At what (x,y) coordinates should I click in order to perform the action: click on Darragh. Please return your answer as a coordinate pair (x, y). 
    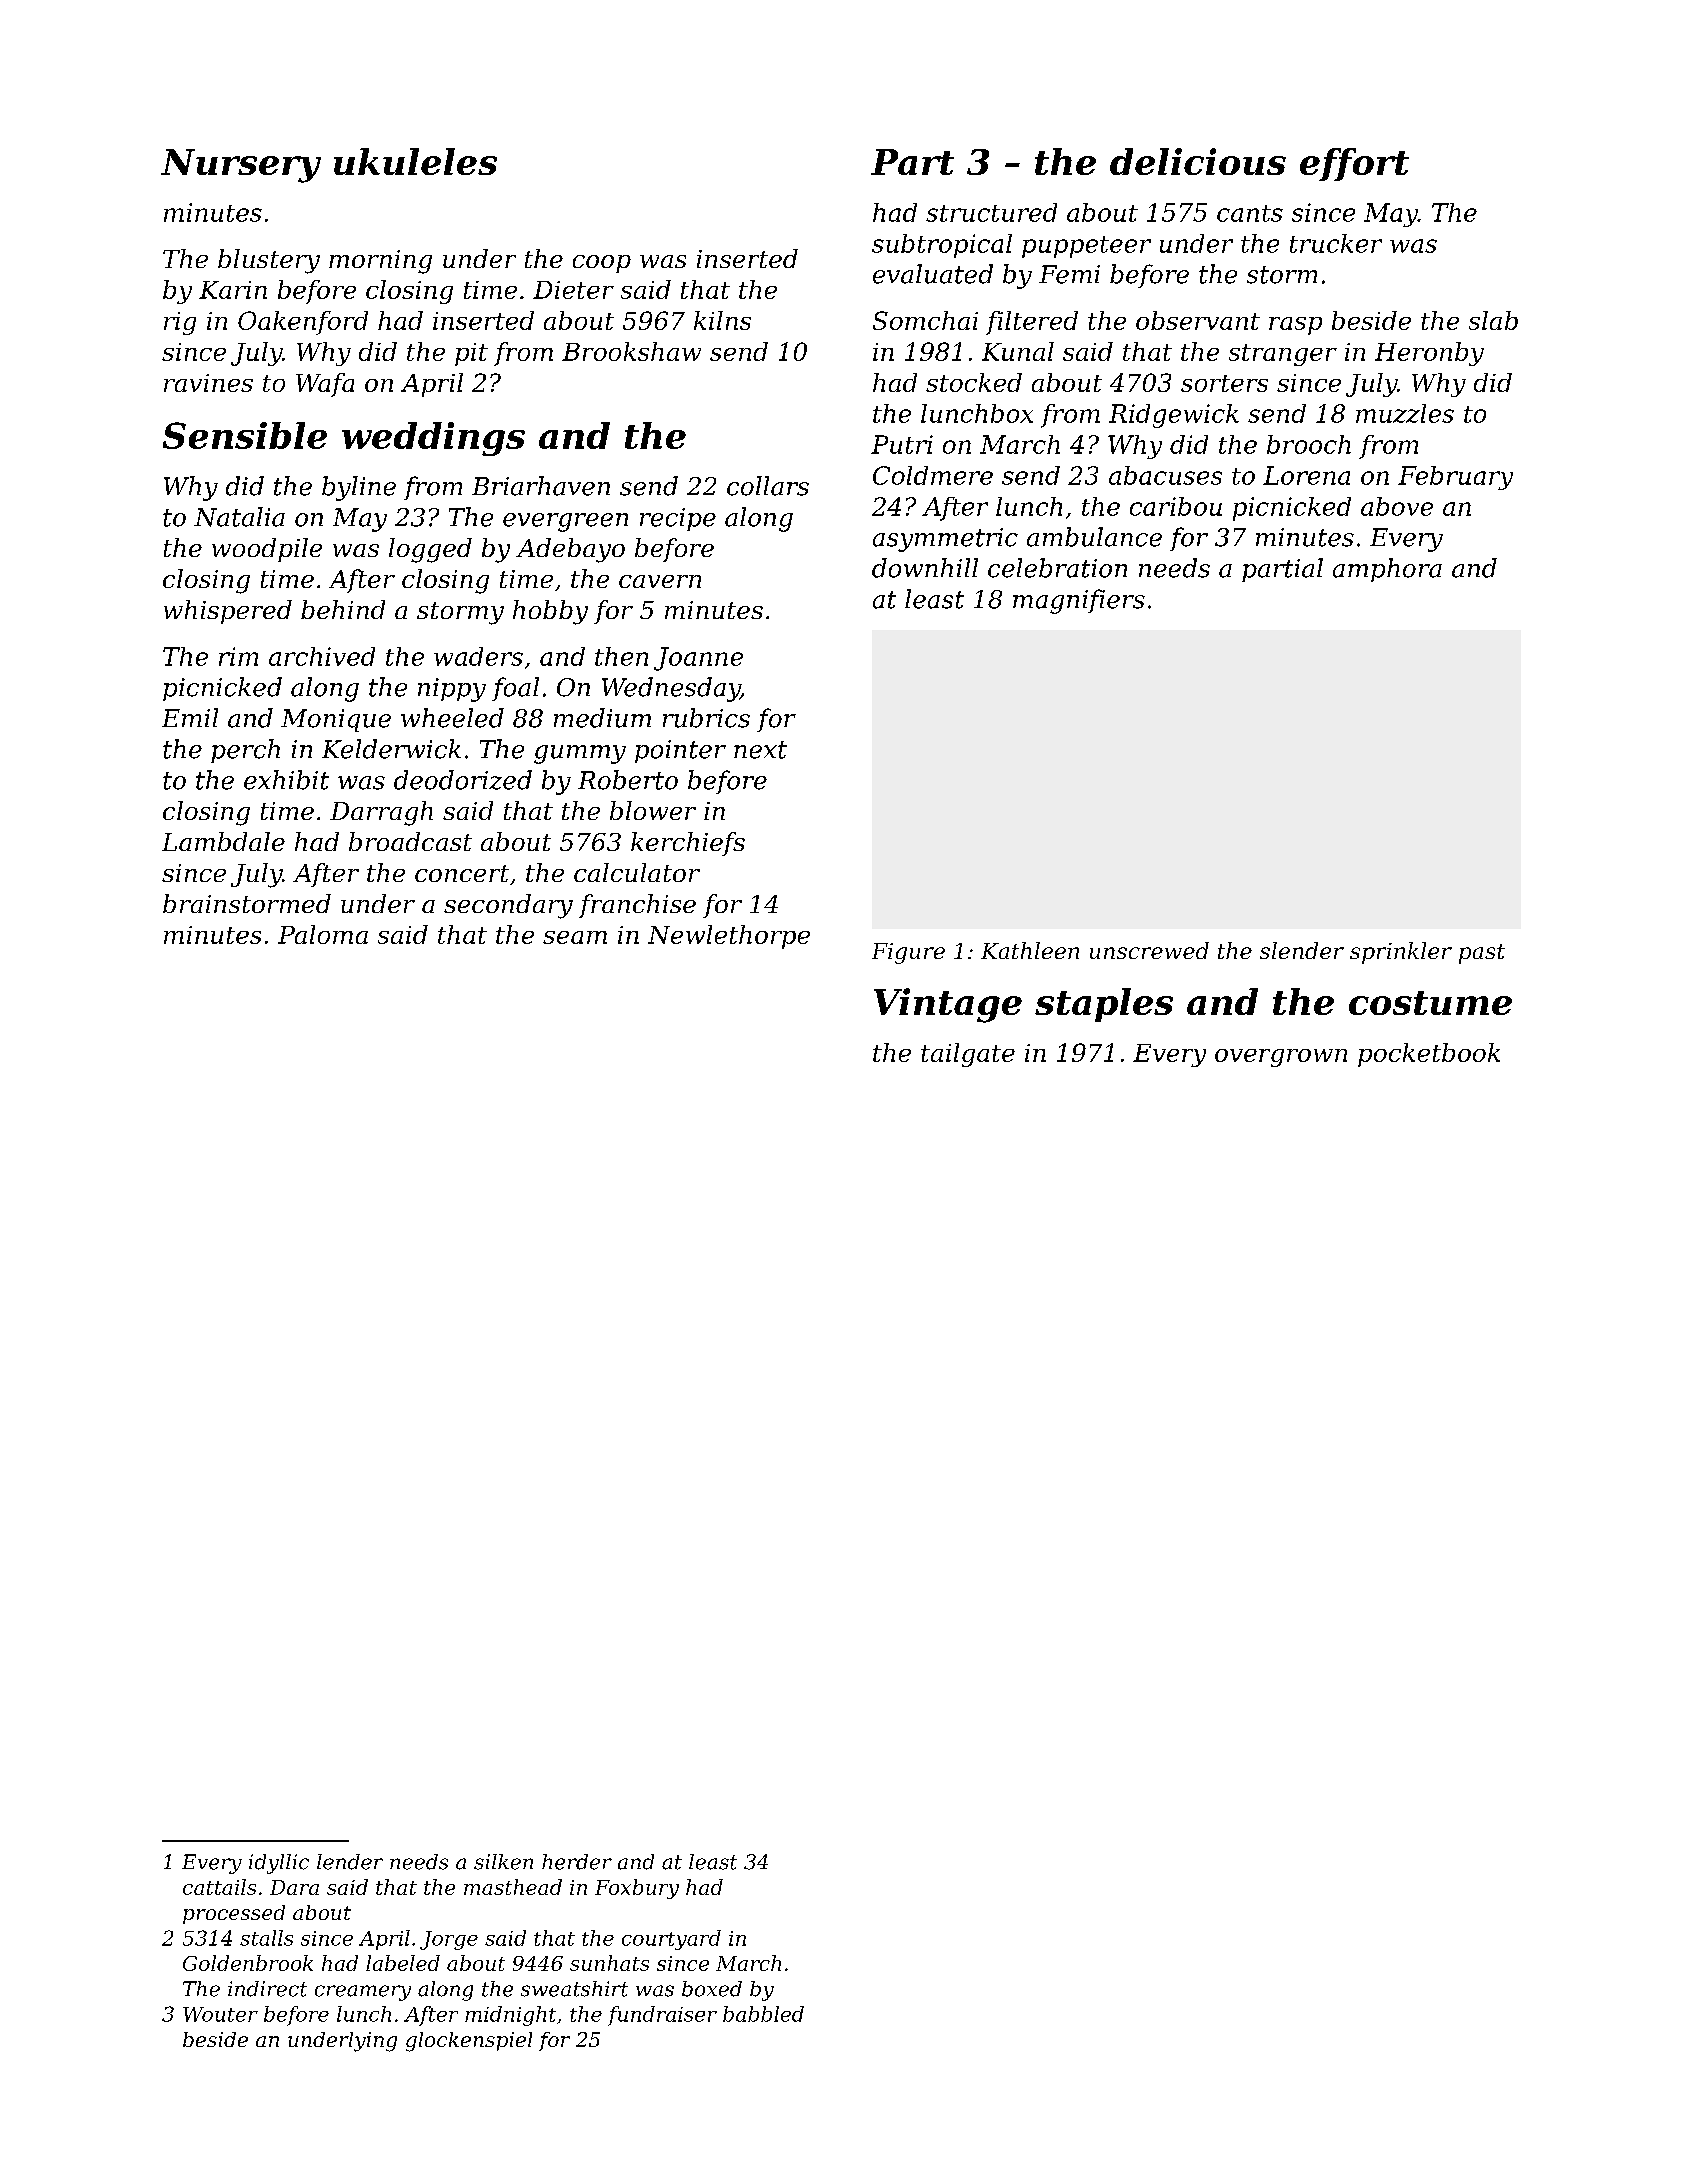
    Looking at the image, I should click on (381, 813).
